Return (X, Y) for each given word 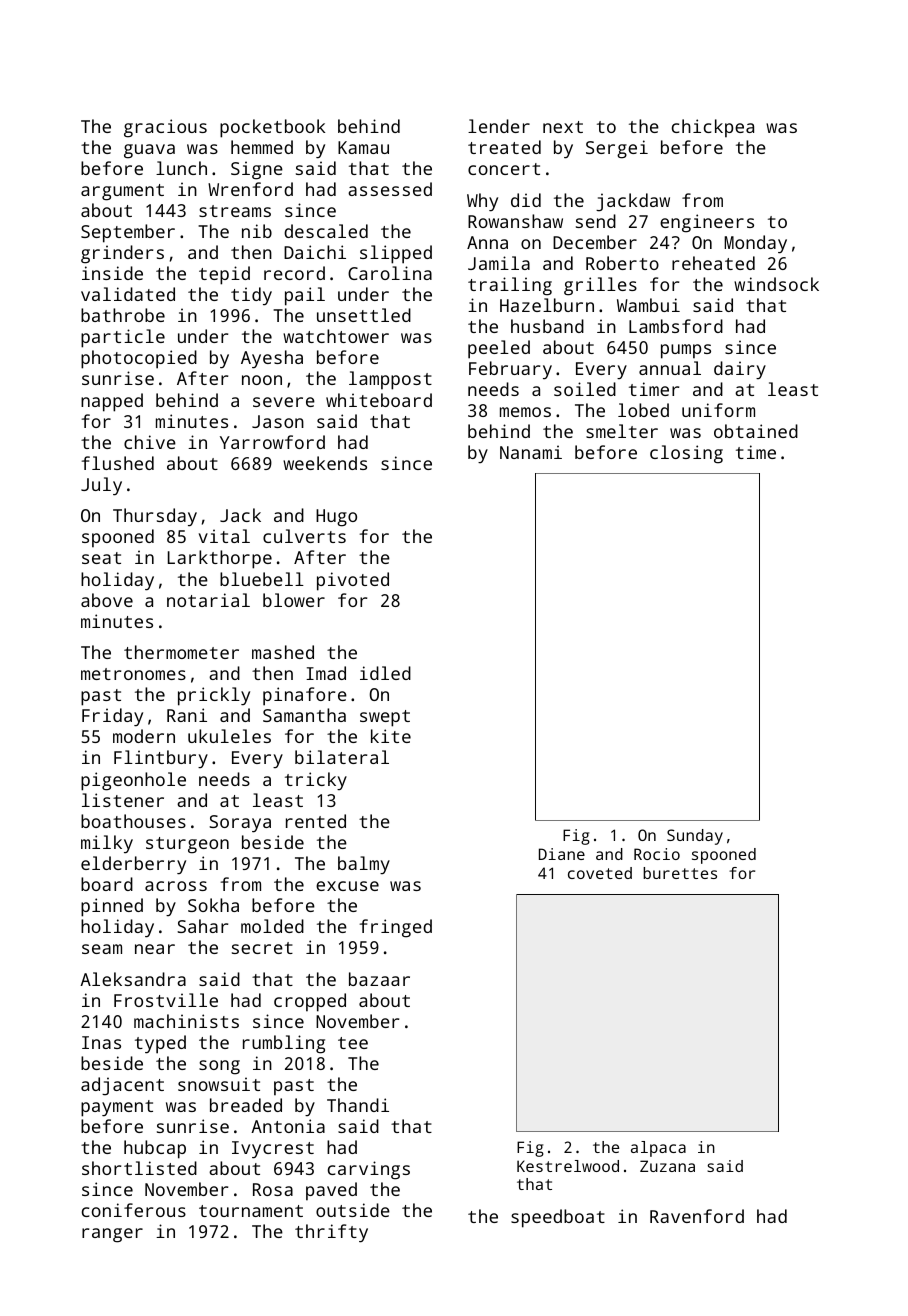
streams (235, 211)
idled (385, 673)
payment (117, 1108)
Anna (487, 242)
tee (353, 1043)
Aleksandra (133, 979)
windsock (776, 284)
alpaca (658, 1149)
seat (101, 558)
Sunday (695, 837)
